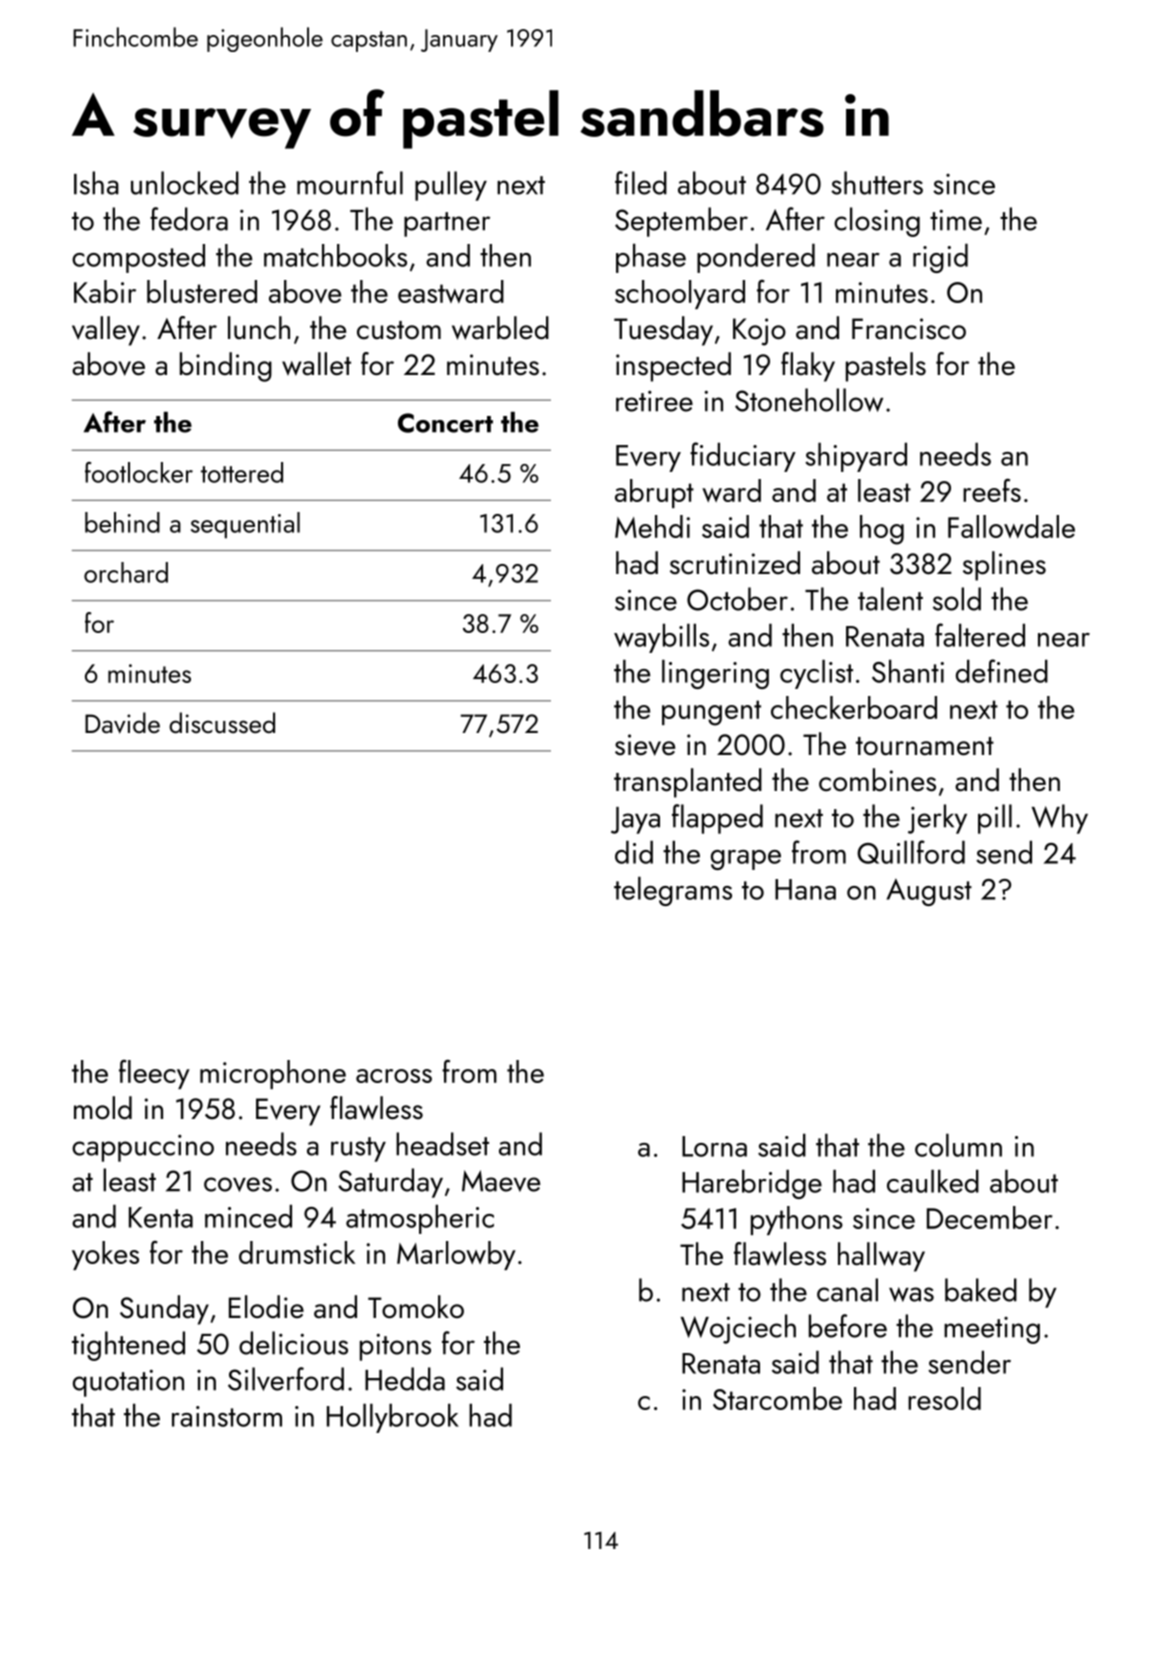 Image resolution: width=1165 pixels, height=1654 pixels. Describe the element at coordinates (635, 820) in the screenshot. I see `Jaya` at that location.
